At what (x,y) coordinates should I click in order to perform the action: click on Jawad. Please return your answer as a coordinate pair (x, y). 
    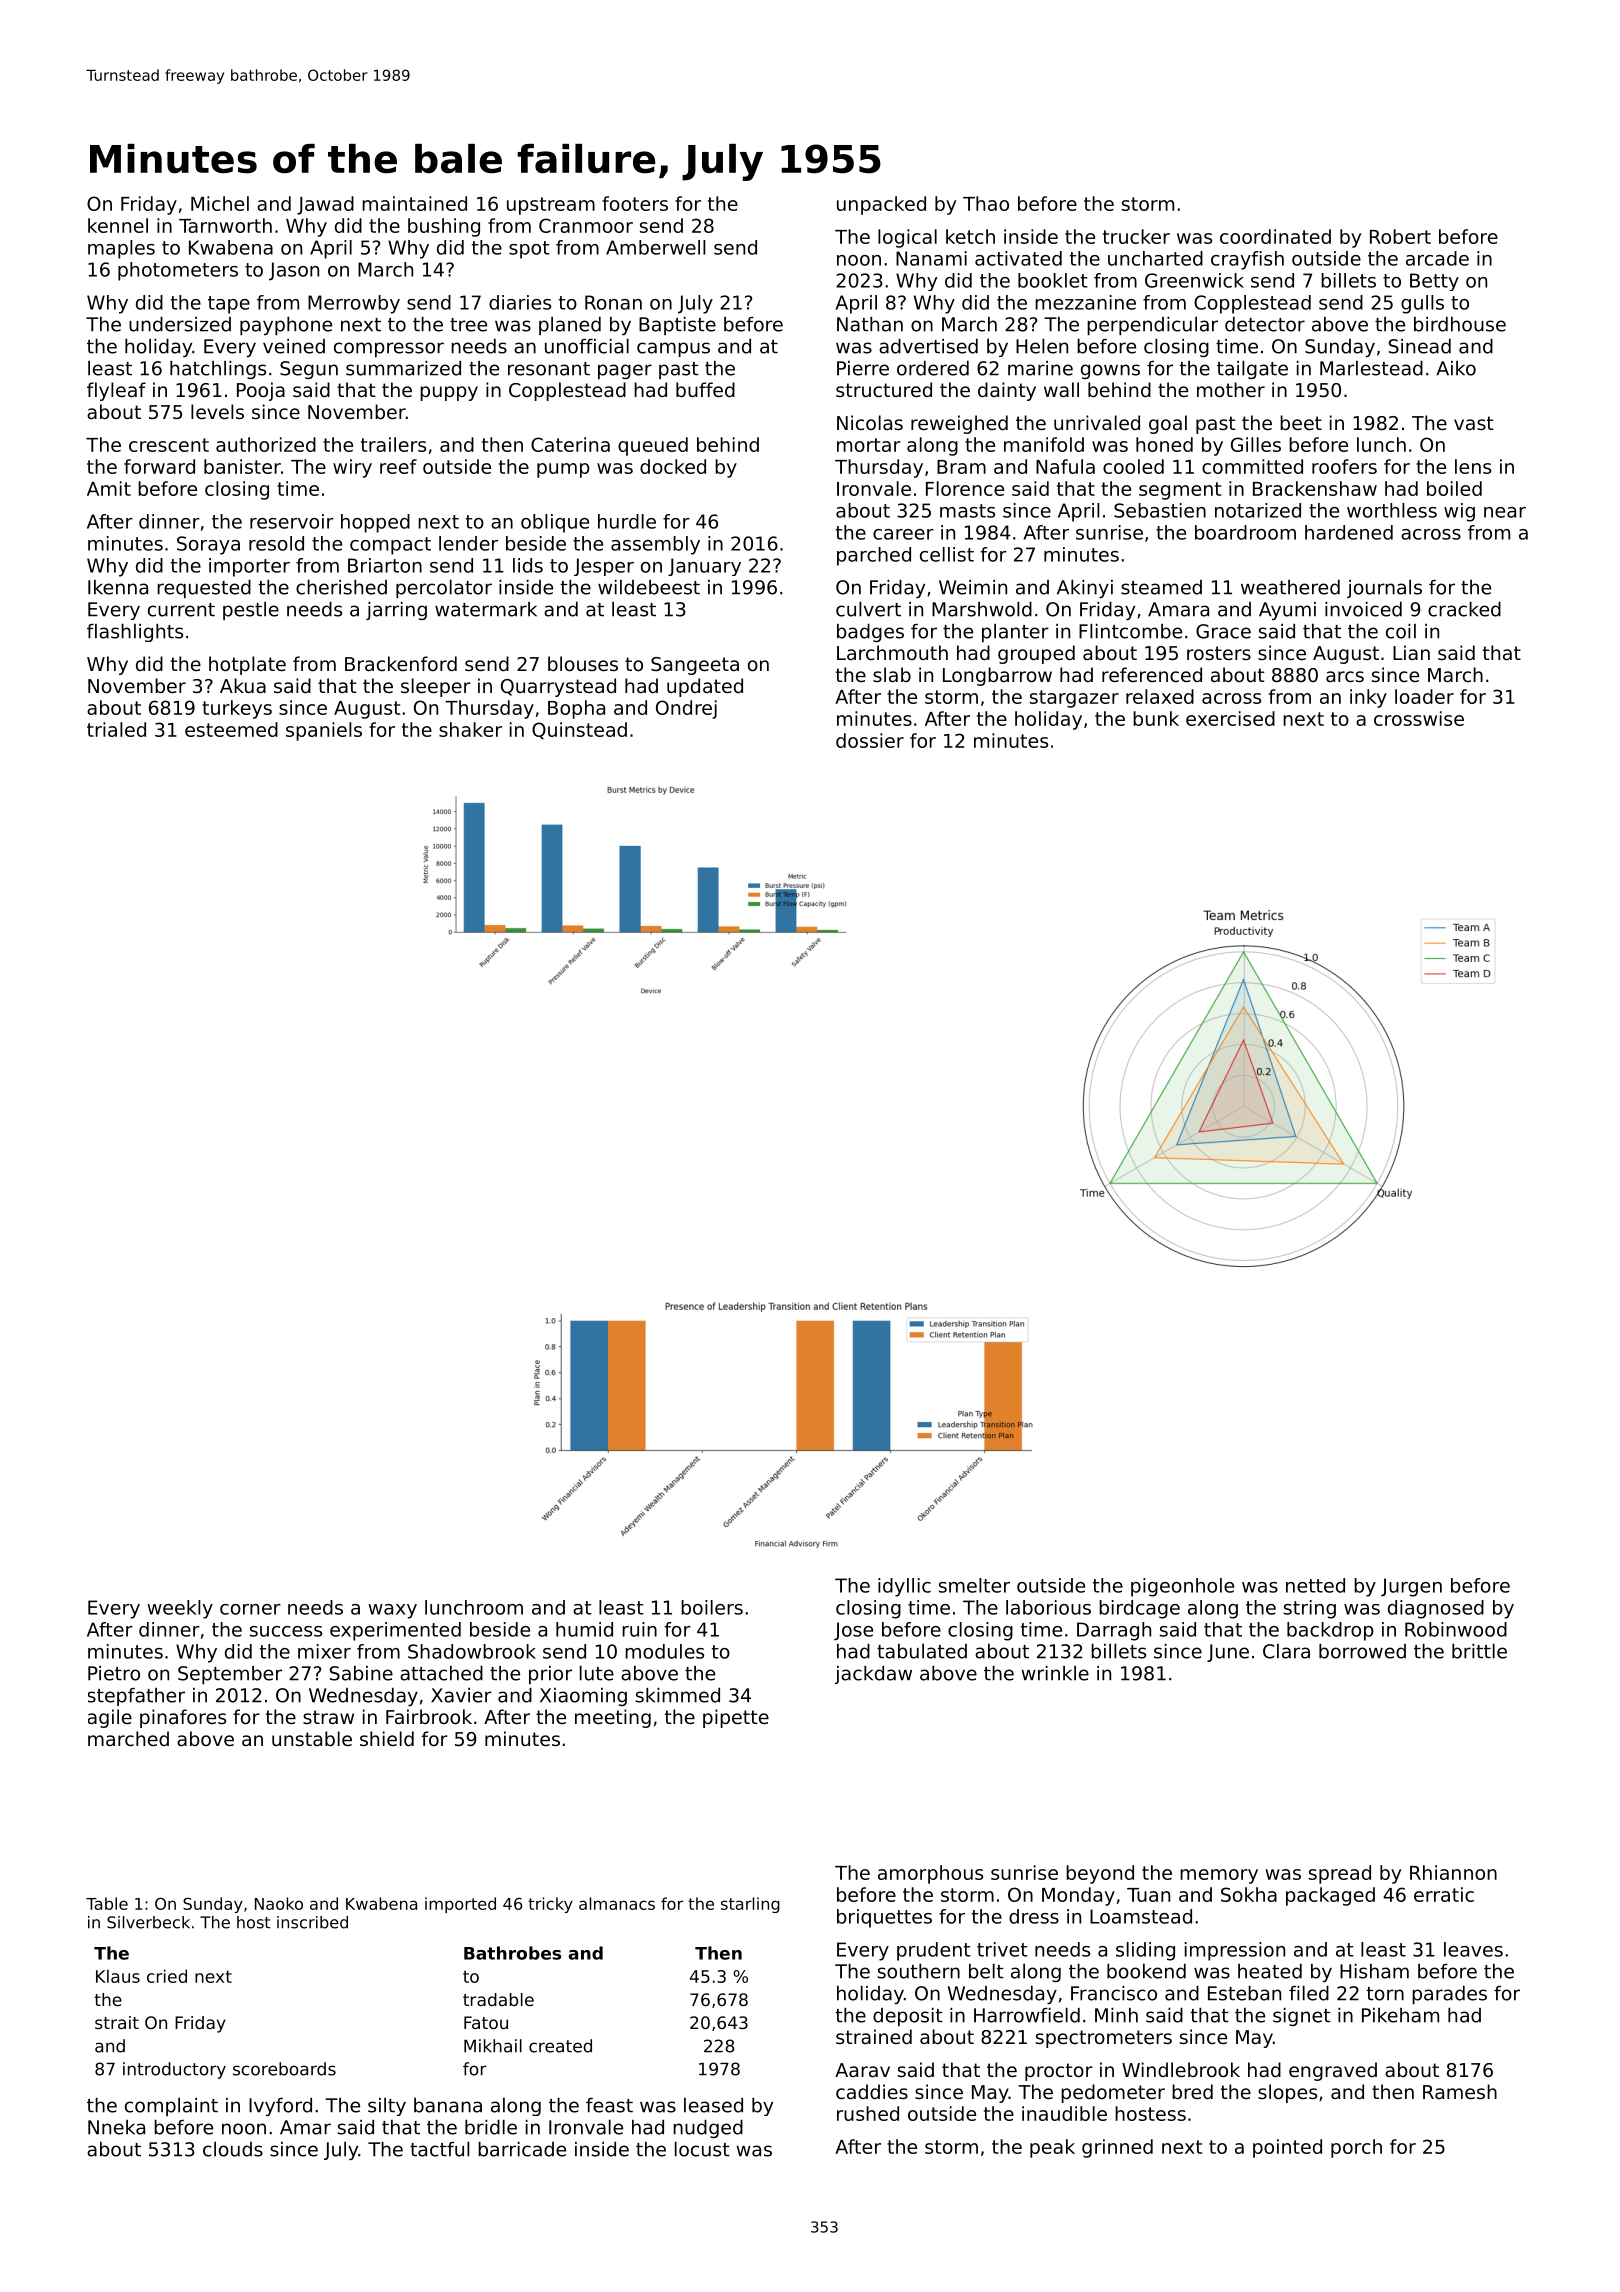
    Looking at the image, I should click on (325, 205).
